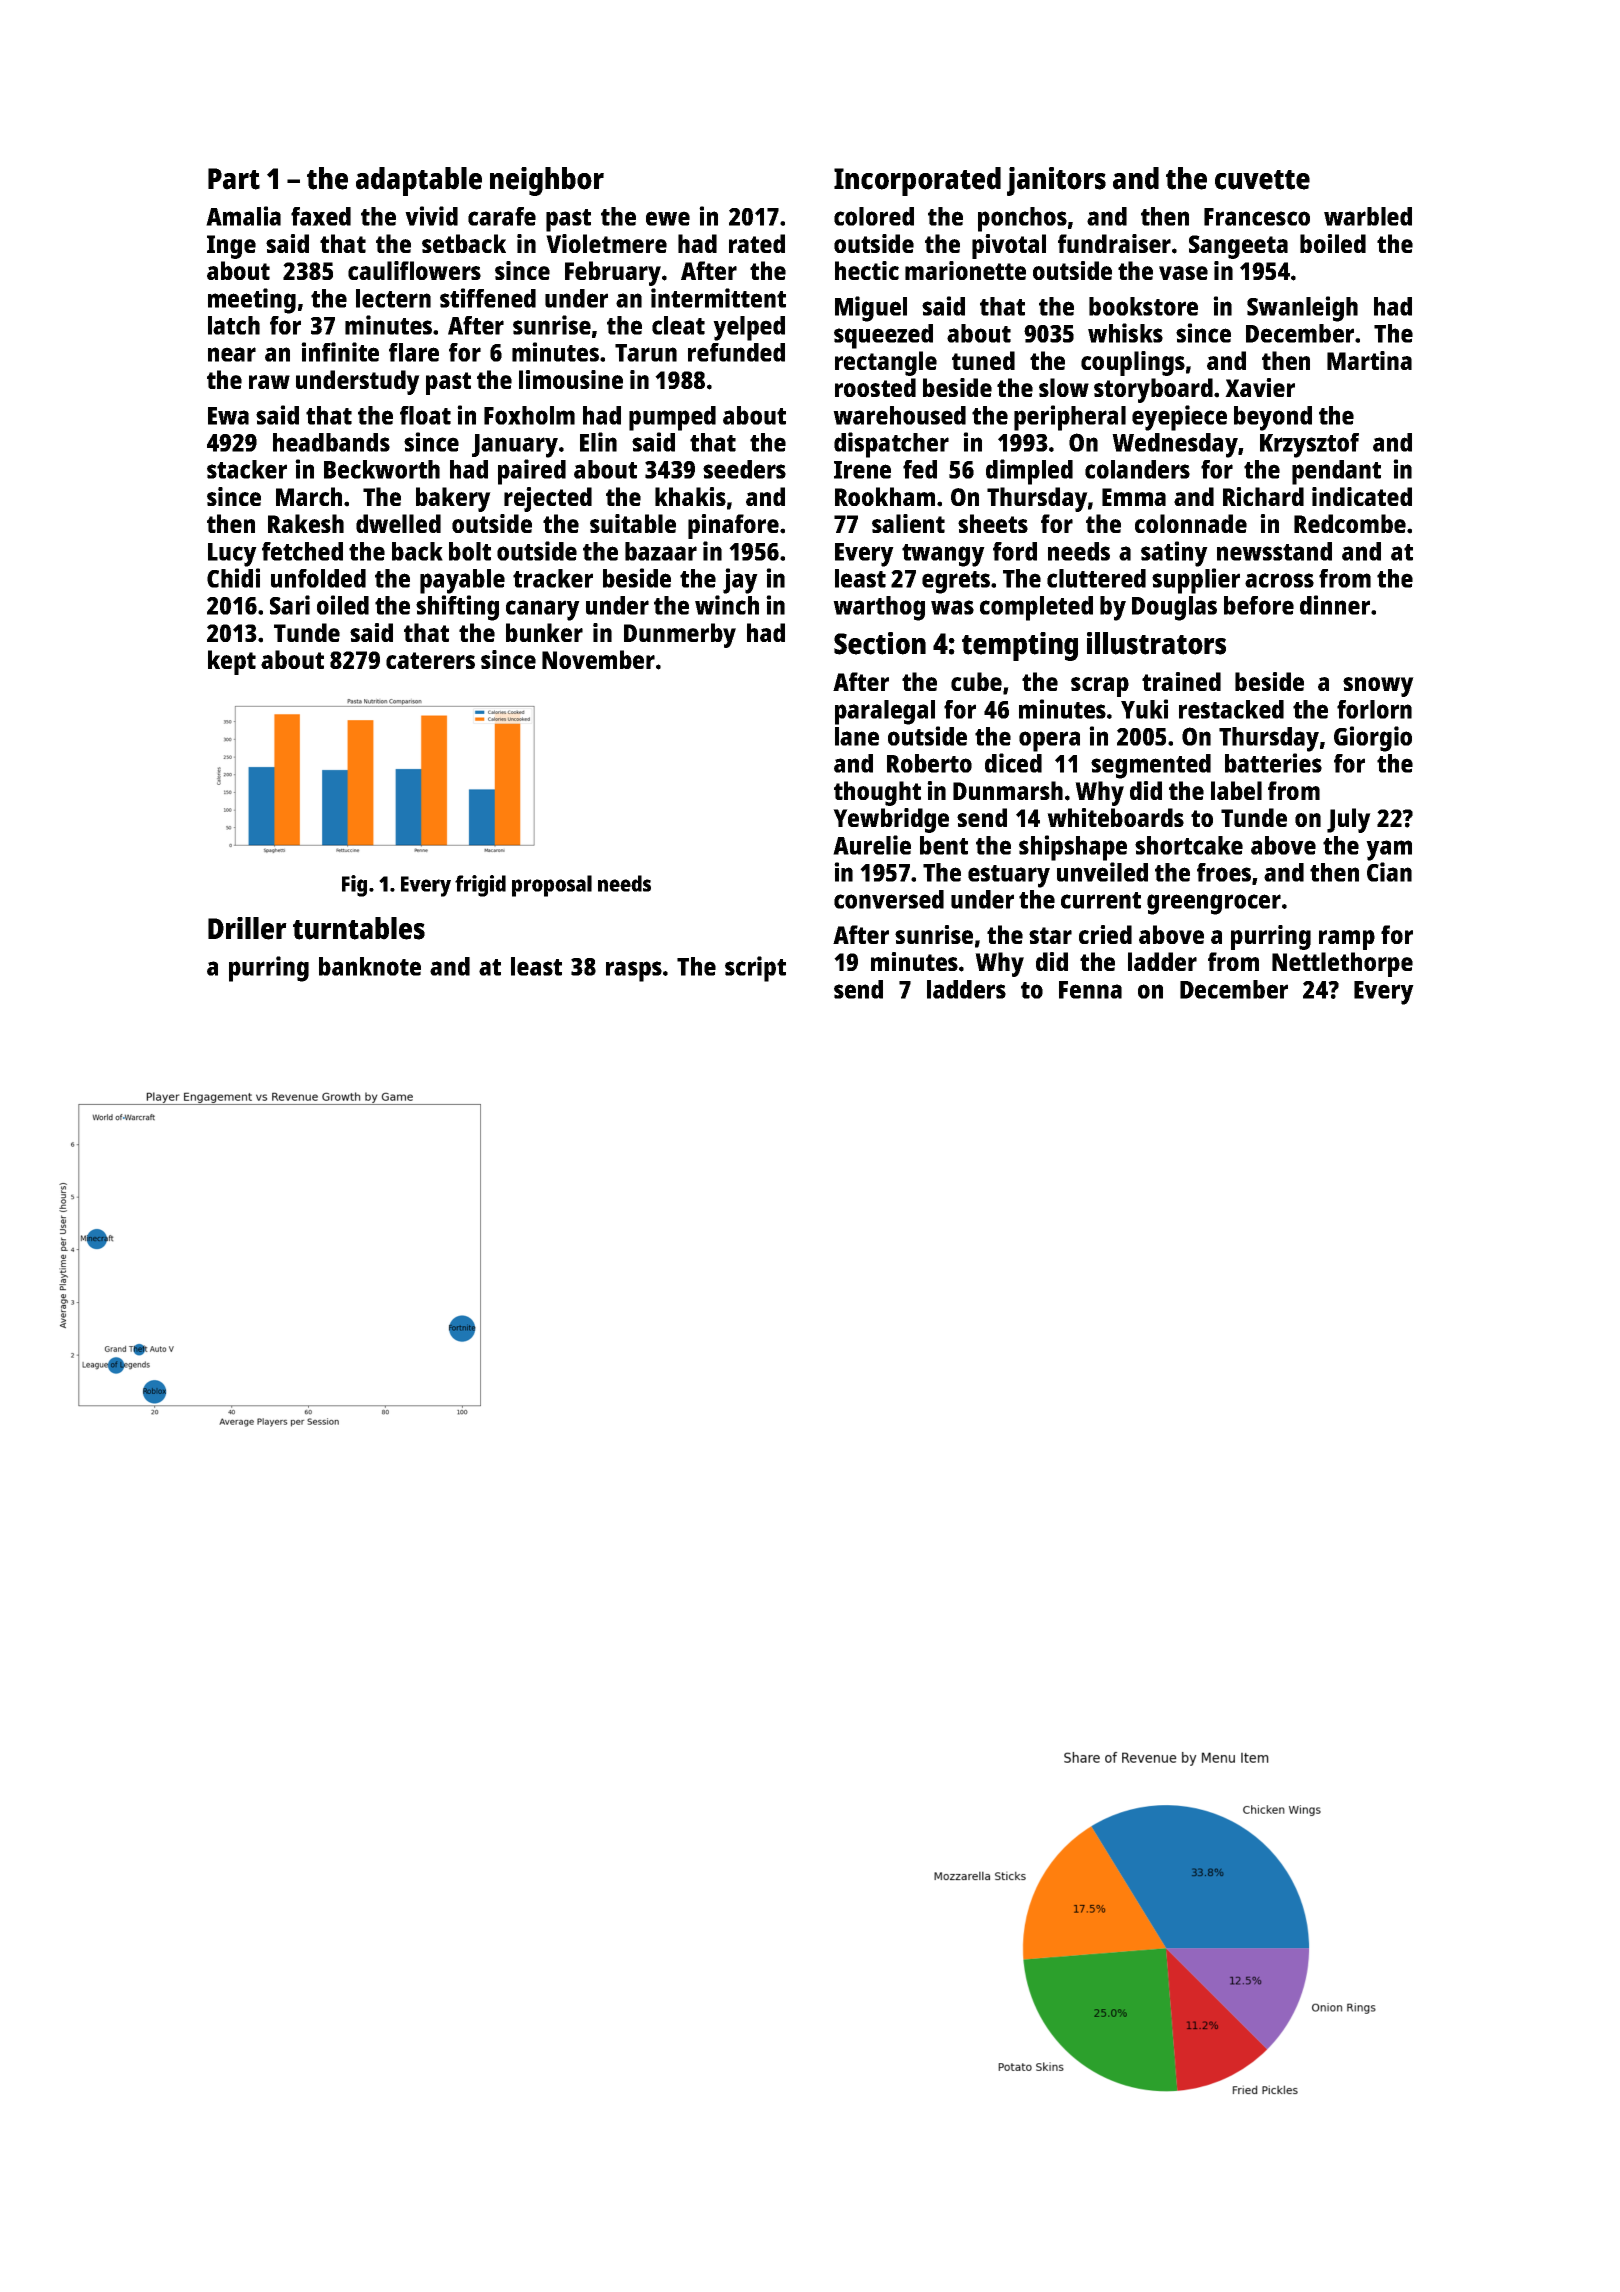 Image resolution: width=1620 pixels, height=2292 pixels. Describe the element at coordinates (1022, 219) in the document. I see `ponchos` at that location.
